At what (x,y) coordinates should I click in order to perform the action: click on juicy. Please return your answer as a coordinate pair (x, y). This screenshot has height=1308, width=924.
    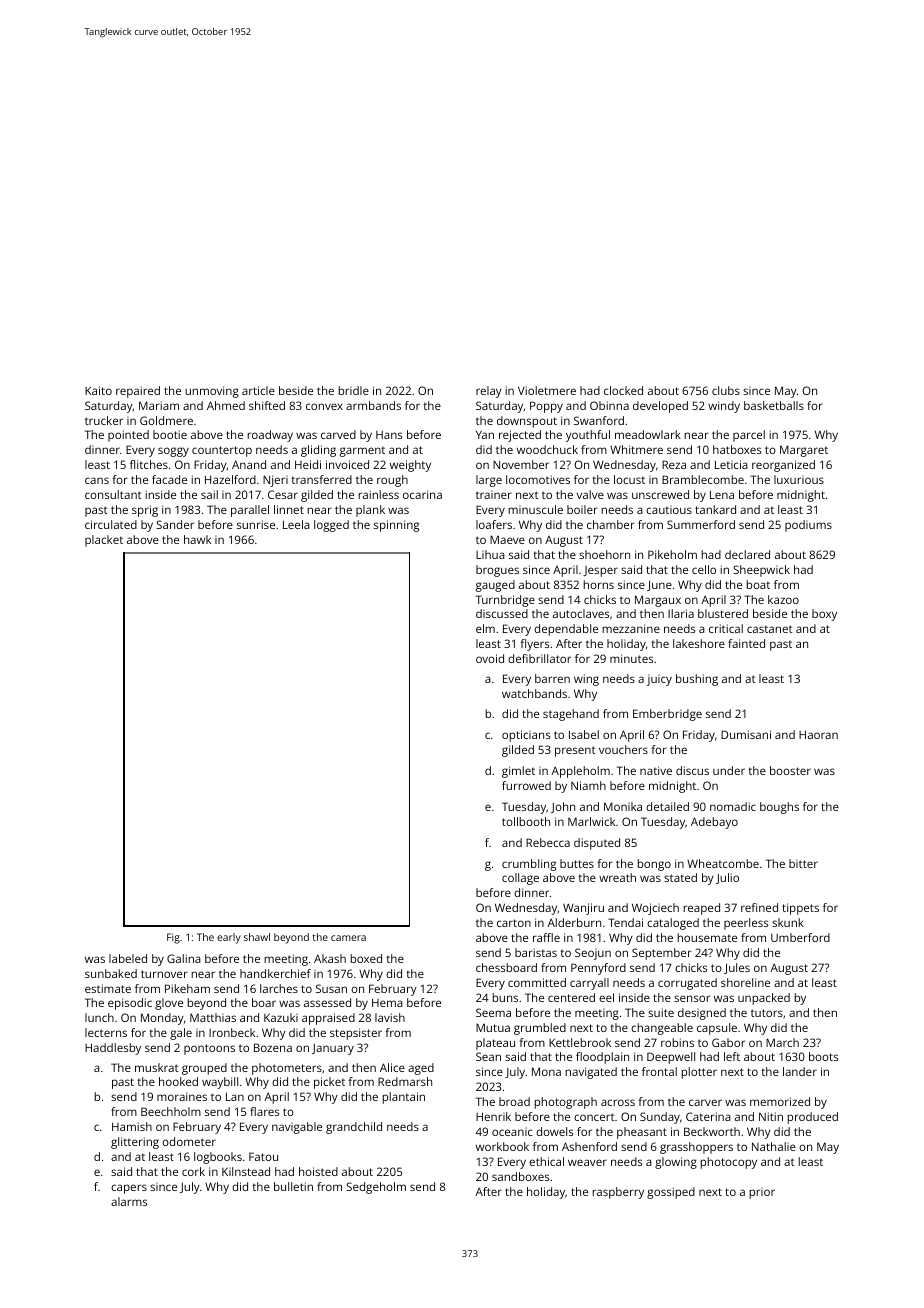
    Looking at the image, I should click on (659, 680).
